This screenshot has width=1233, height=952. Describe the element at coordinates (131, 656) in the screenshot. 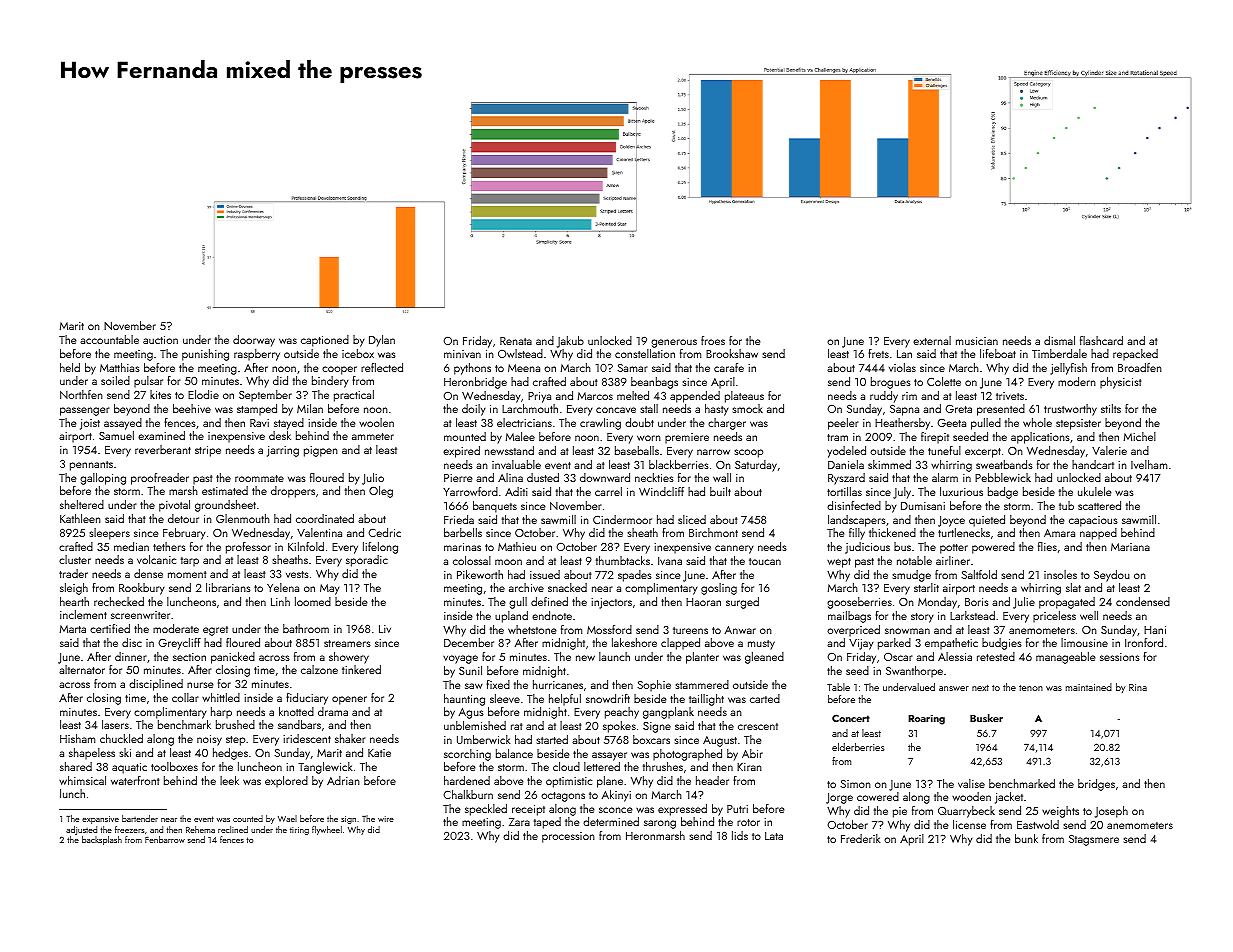

I see `dinner` at that location.
